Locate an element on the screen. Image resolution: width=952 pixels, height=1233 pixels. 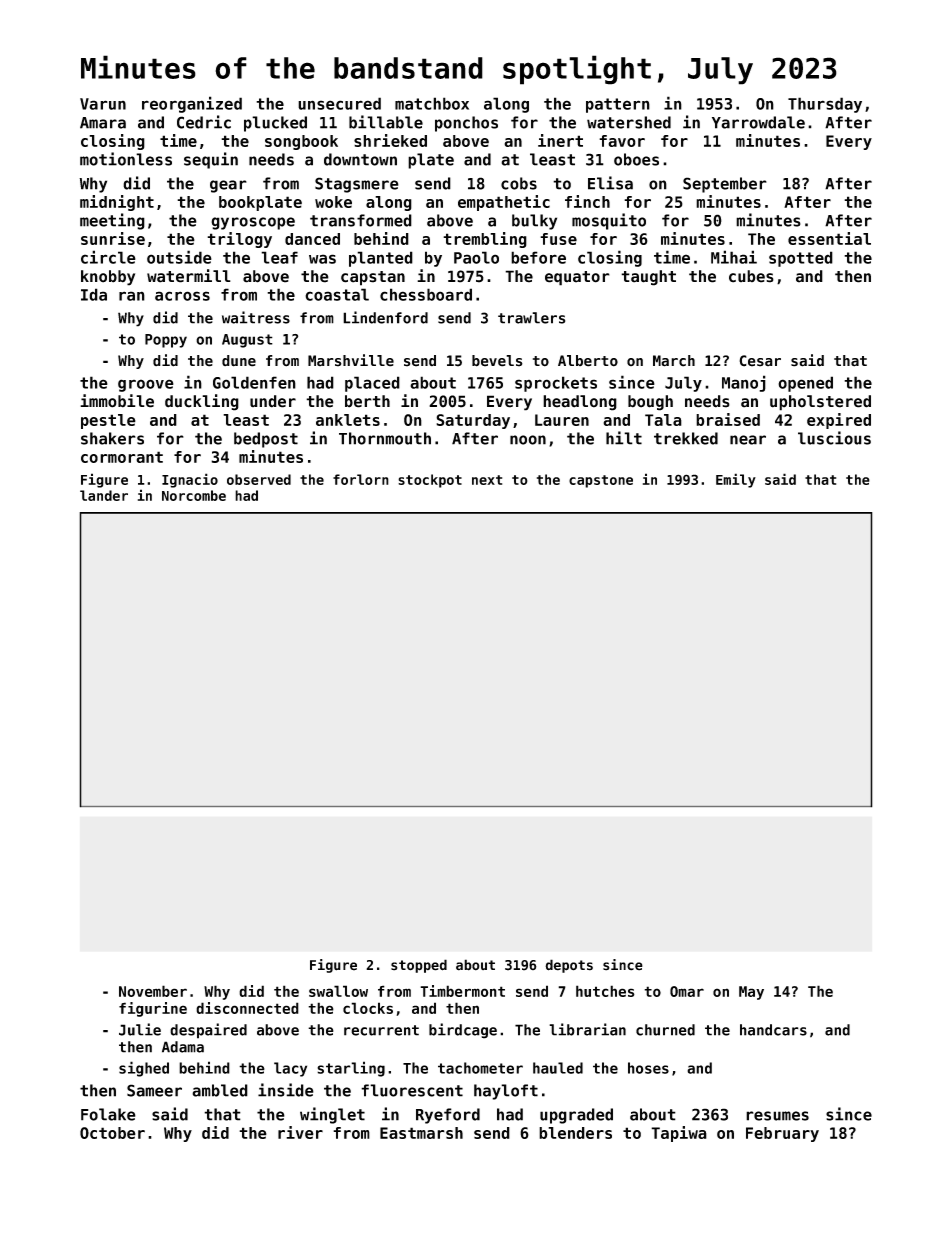
essential is located at coordinates (829, 238).
